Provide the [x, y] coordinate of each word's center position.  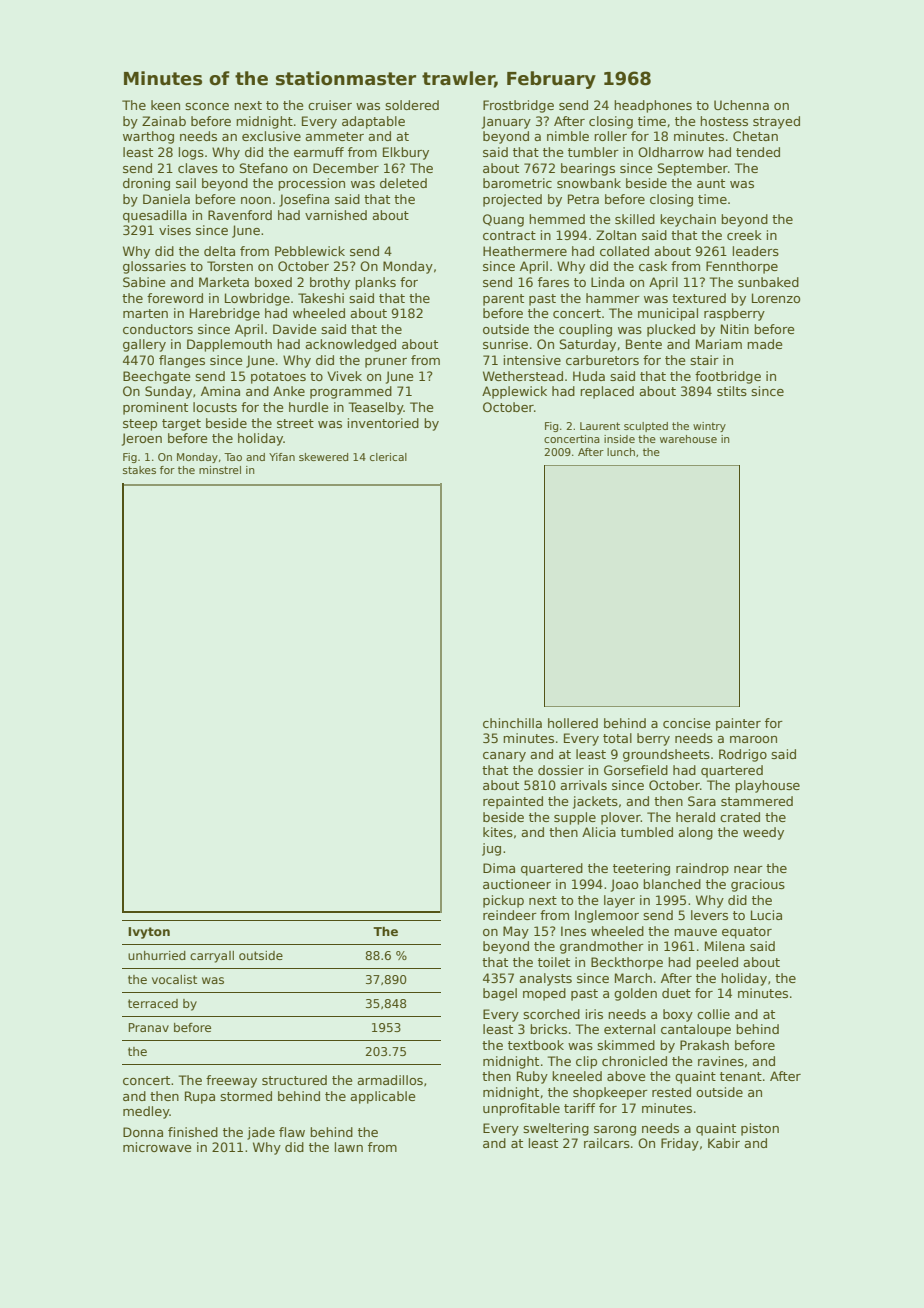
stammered [757, 801]
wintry [709, 427]
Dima [499, 868]
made [764, 344]
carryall [212, 957]
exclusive [271, 136]
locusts [215, 407]
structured [294, 1080]
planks [375, 283]
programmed [351, 392]
